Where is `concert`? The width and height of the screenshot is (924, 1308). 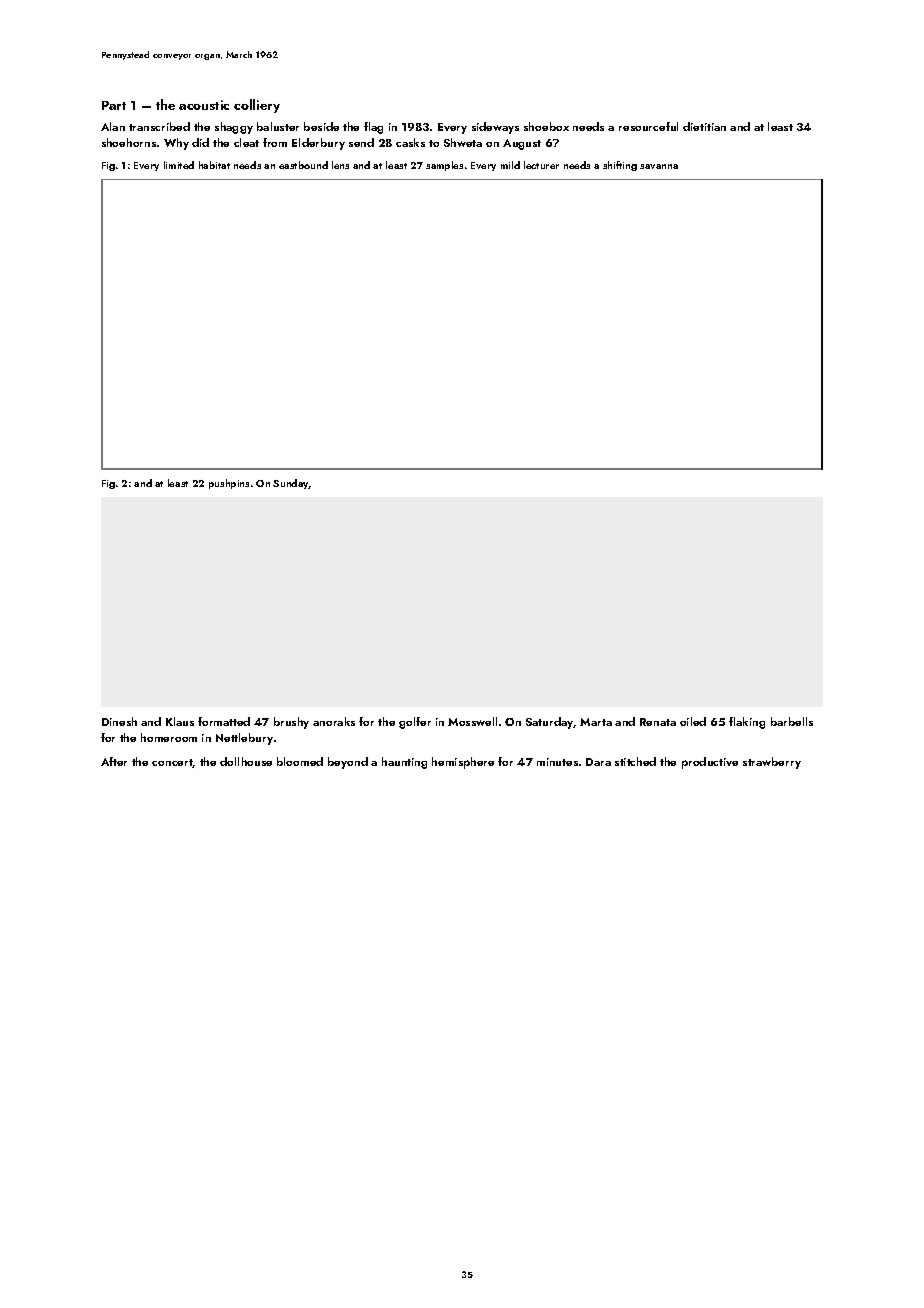
concert is located at coordinates (172, 763).
